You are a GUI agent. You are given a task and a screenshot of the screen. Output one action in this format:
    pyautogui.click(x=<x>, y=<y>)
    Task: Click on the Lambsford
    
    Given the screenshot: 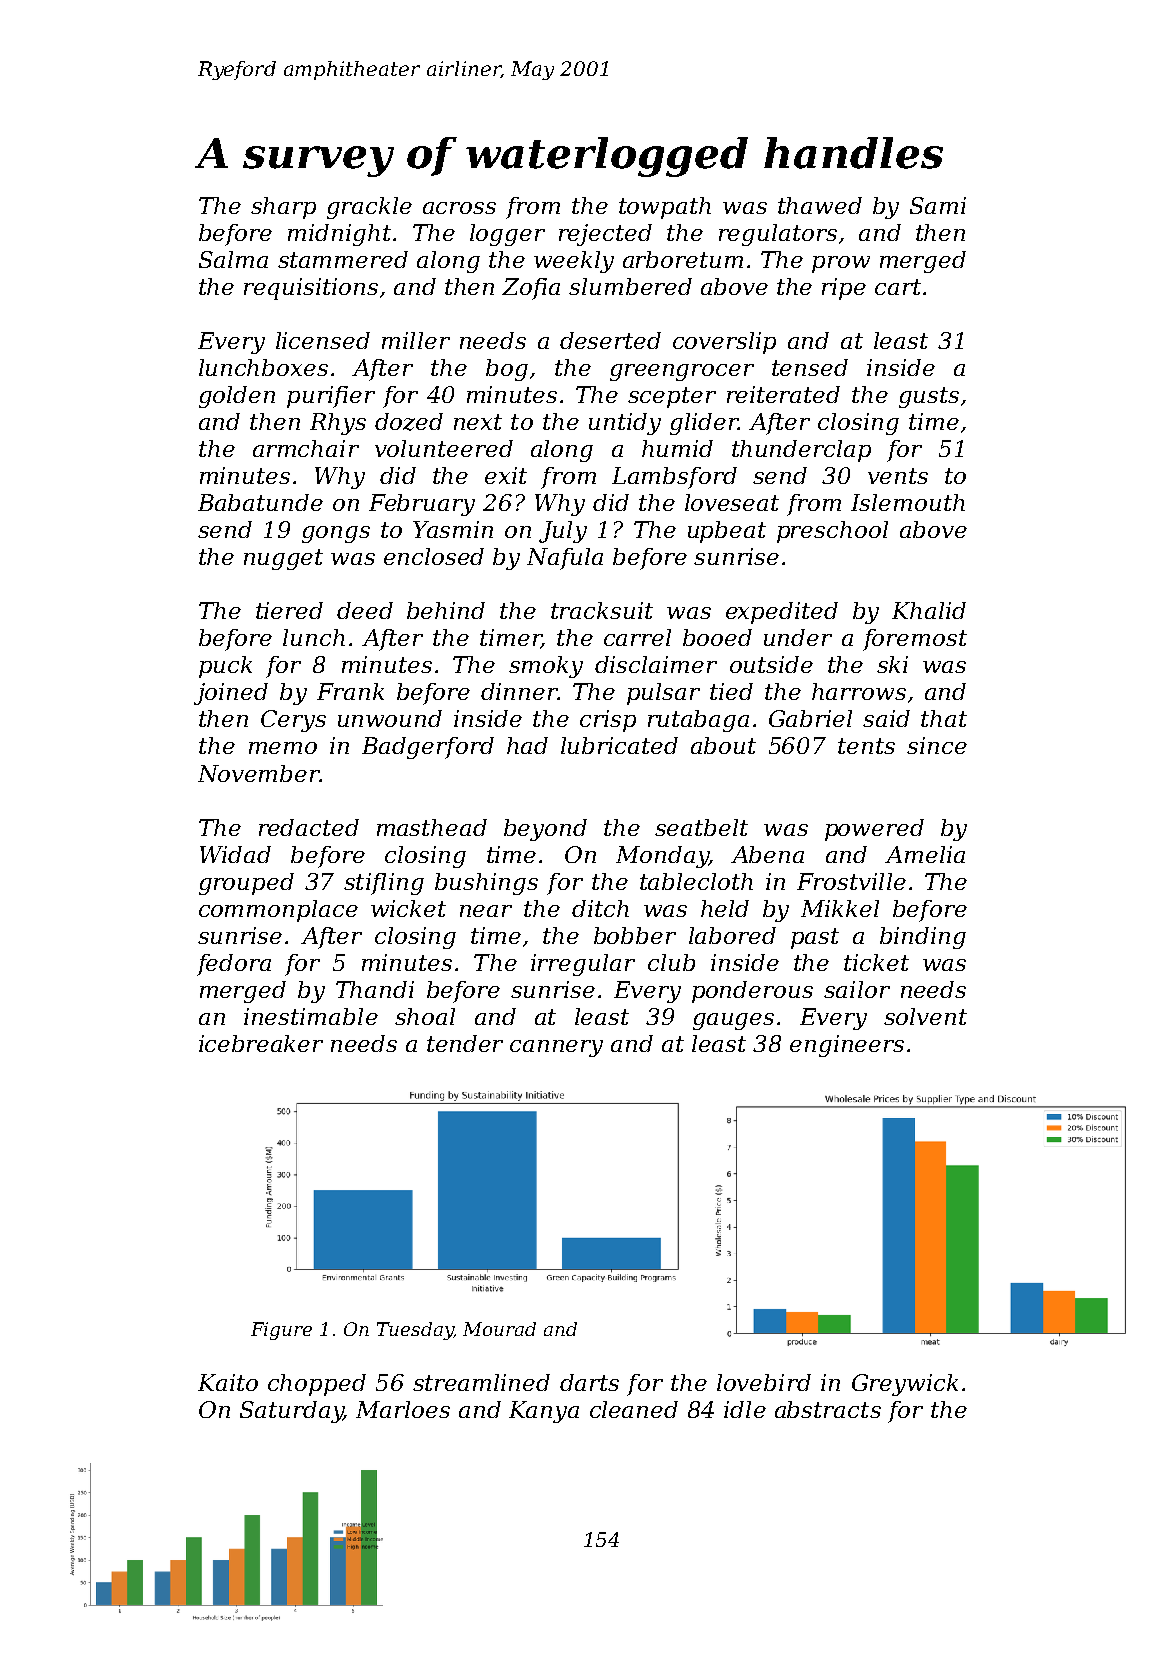 What is the action you would take?
    pyautogui.click(x=674, y=478)
